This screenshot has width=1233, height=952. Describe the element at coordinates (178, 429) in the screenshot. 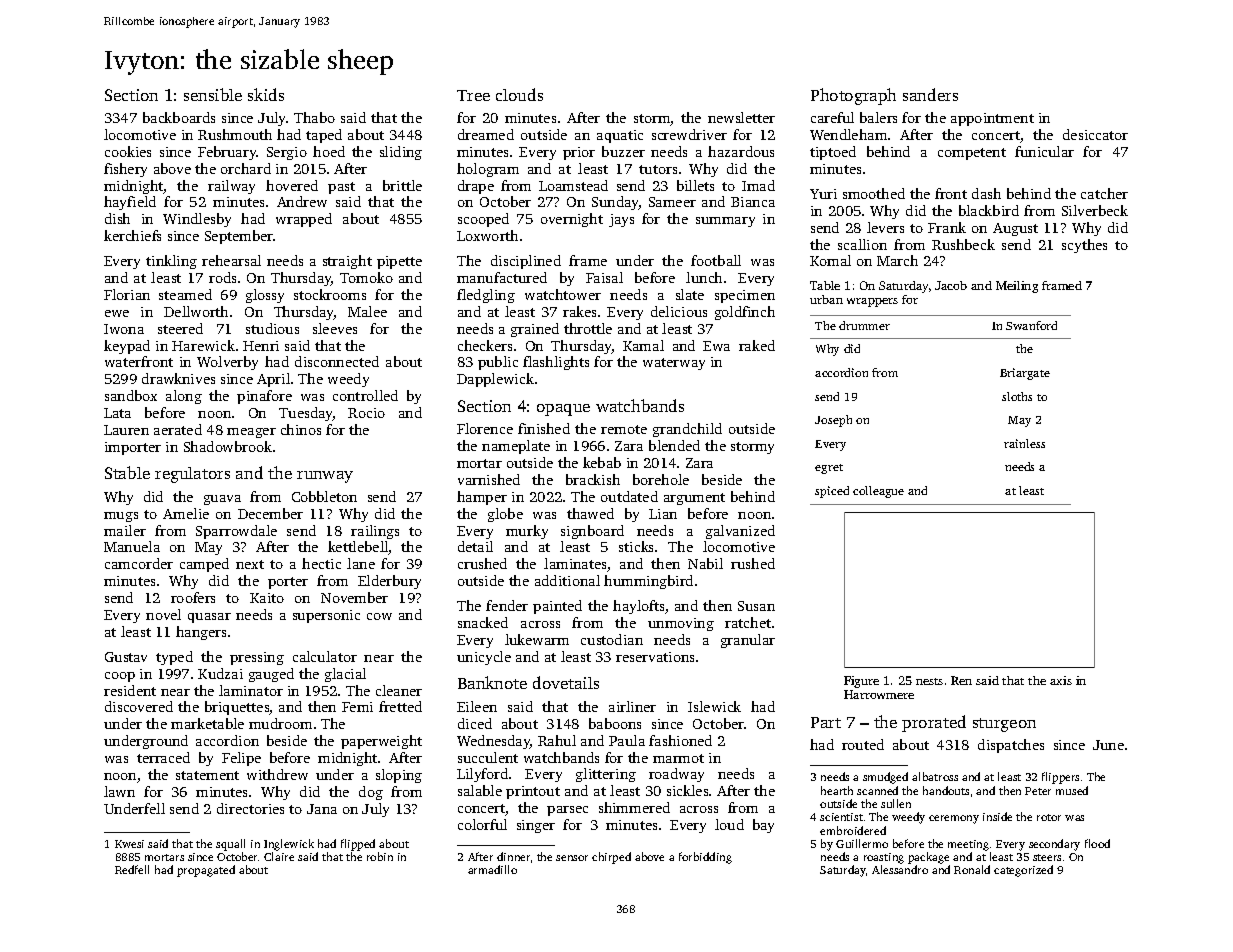

I see `aerated` at that location.
